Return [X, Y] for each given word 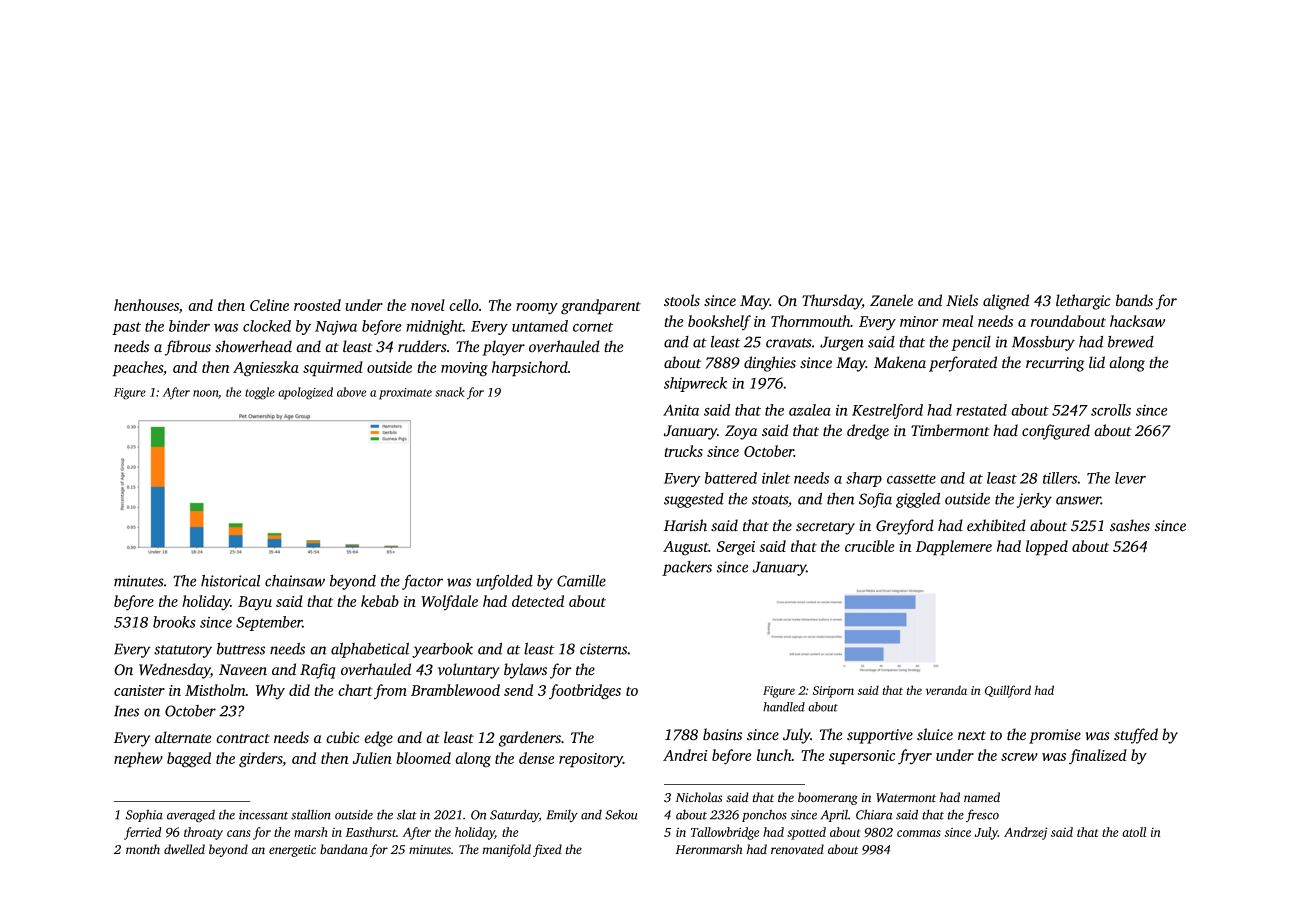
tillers [1060, 478]
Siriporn [833, 692]
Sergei [736, 548]
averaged [191, 816]
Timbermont [950, 430]
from [390, 691]
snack [450, 392]
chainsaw [295, 581]
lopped [1047, 548]
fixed [547, 850]
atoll [1134, 832]
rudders [422, 346]
